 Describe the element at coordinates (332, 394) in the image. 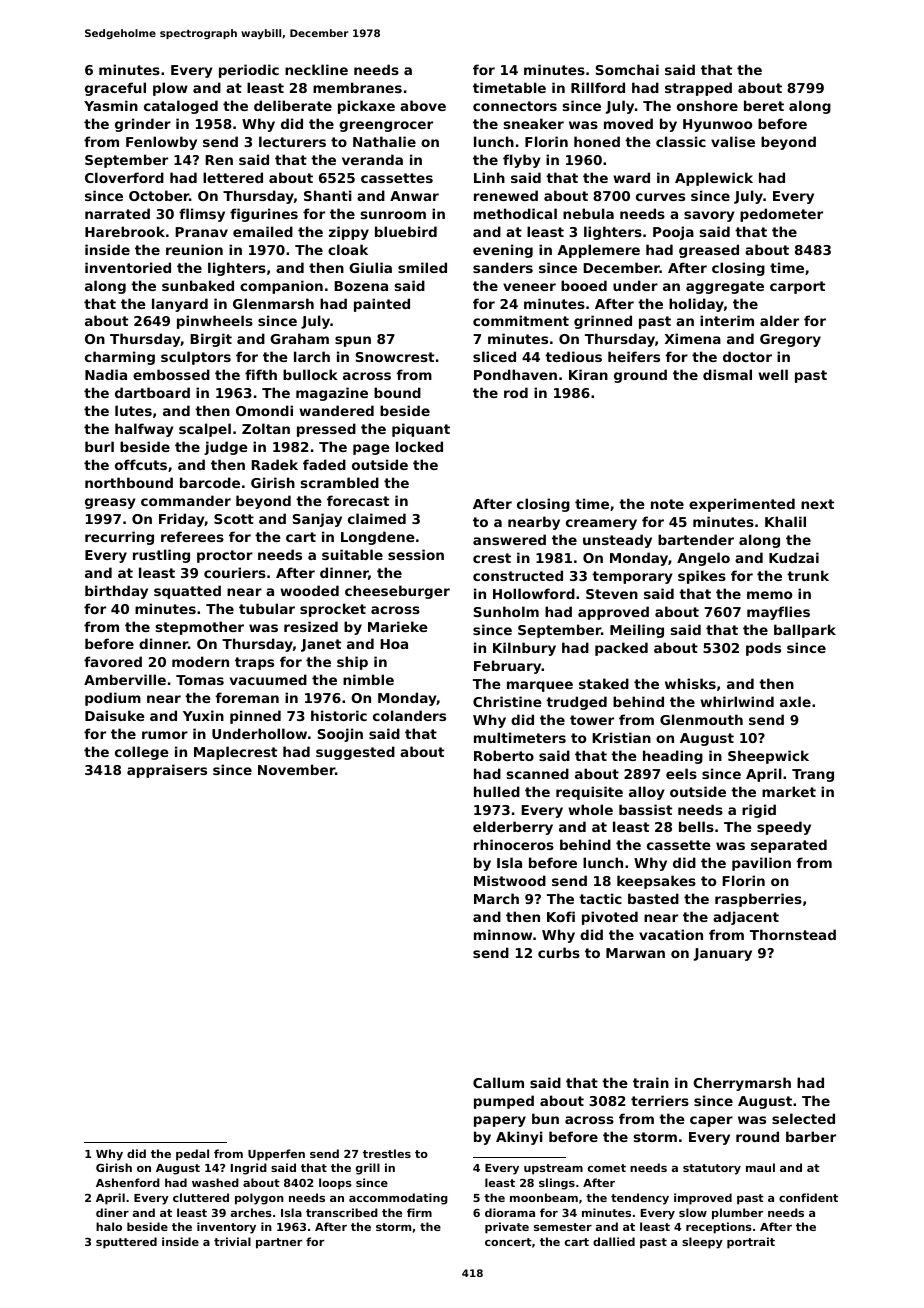

I see `magazine` at that location.
